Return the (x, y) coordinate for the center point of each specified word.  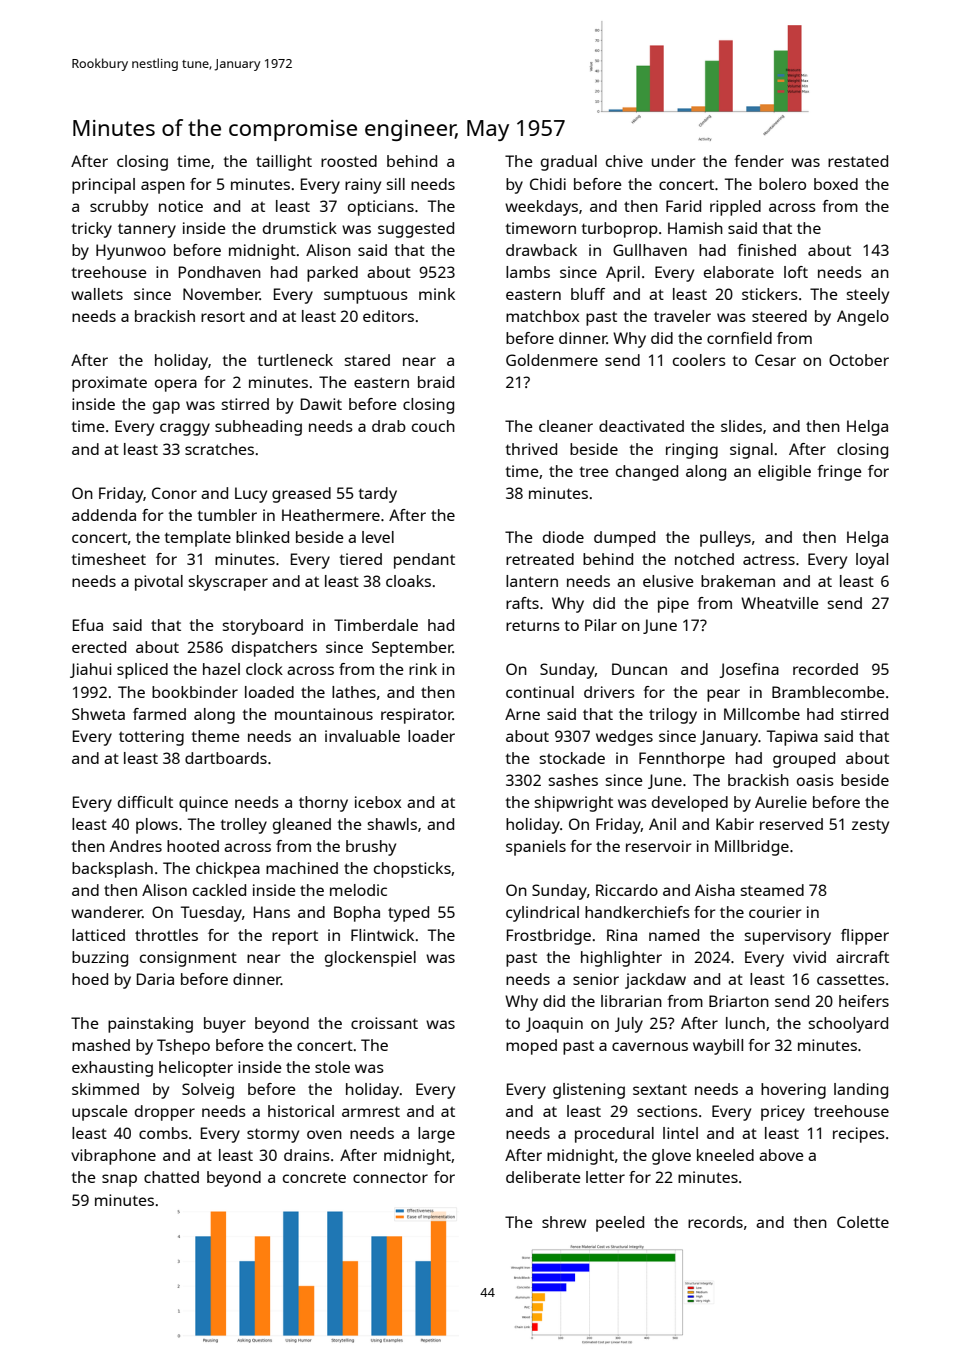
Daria (155, 979)
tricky (91, 230)
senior (596, 979)
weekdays (541, 208)
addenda (104, 515)
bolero (782, 184)
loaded (269, 692)
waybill (718, 1047)
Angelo (863, 318)
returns (533, 625)
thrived (531, 449)
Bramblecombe (828, 692)
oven (324, 1134)
